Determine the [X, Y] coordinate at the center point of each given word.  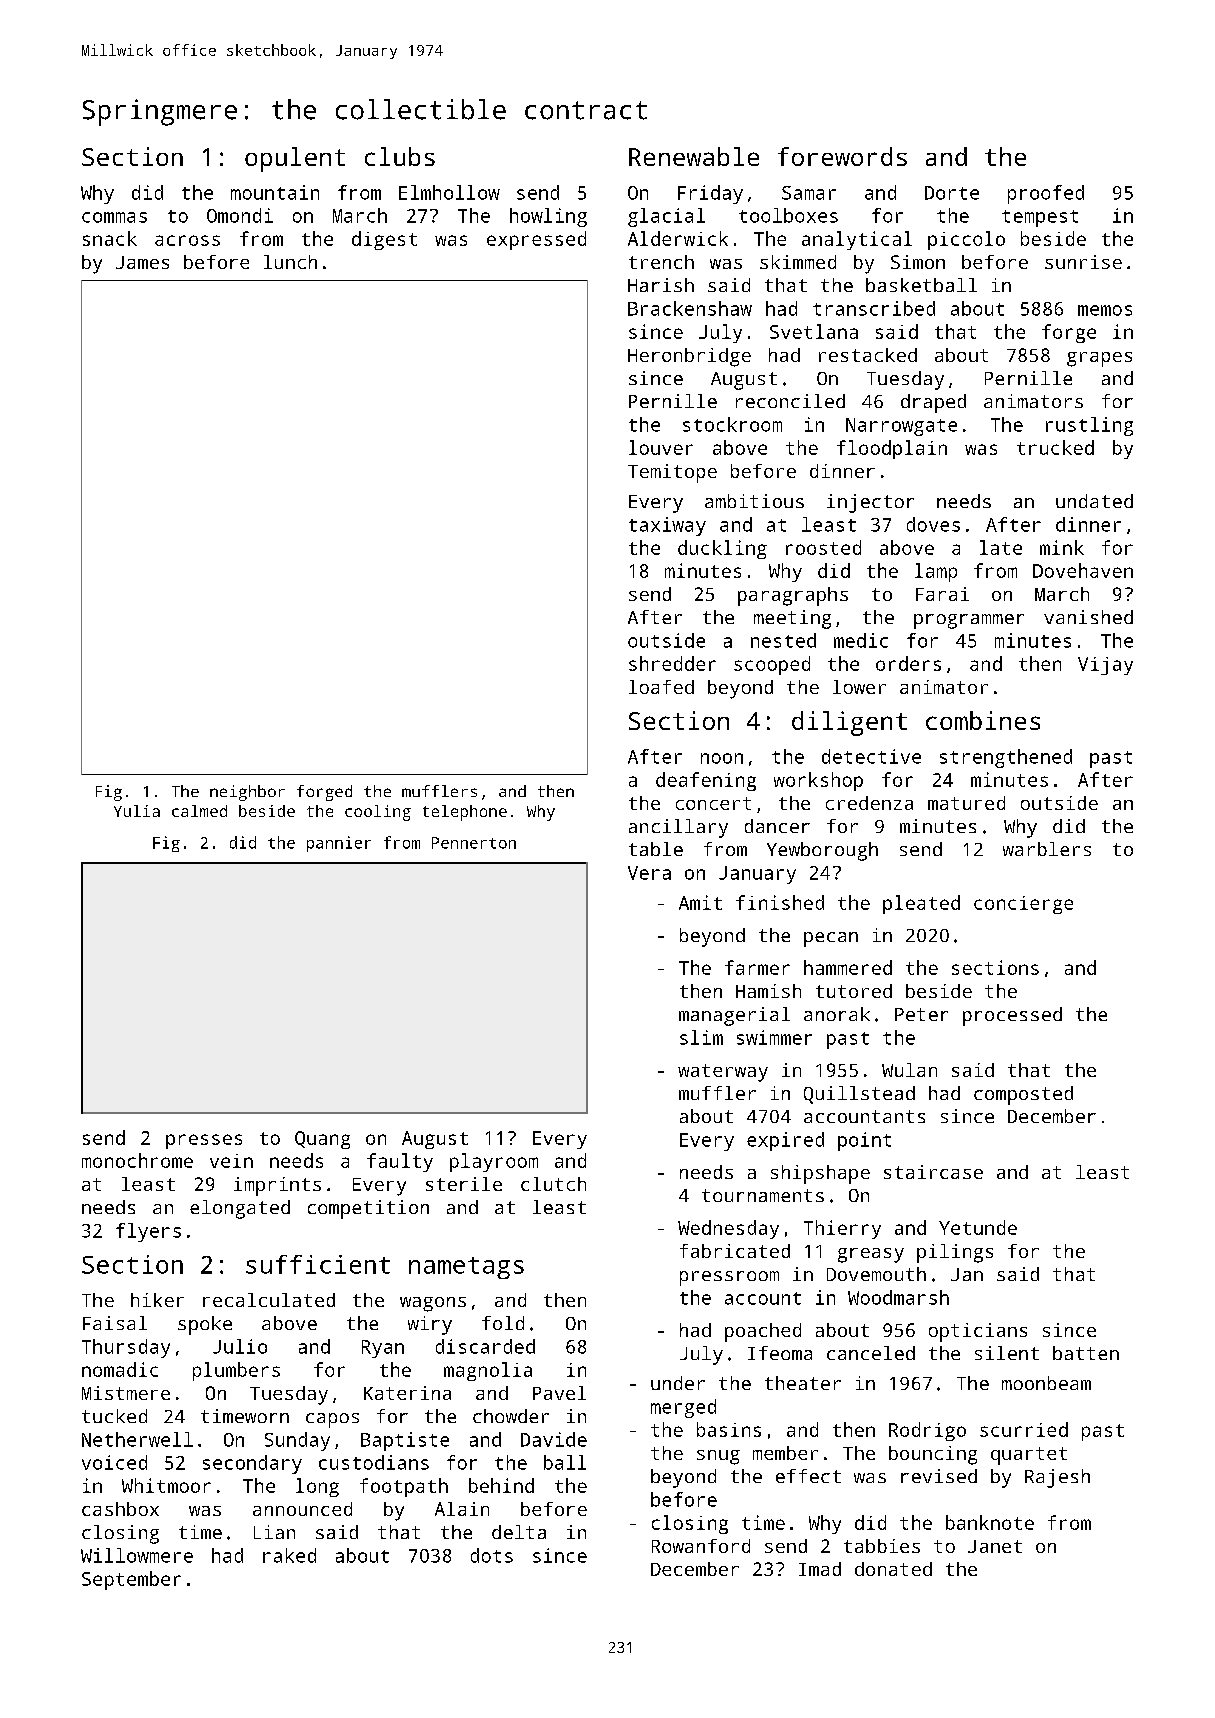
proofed [1046, 194]
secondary [252, 1464]
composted [1023, 1095]
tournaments [763, 1195]
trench [661, 262]
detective [871, 756]
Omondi [240, 215]
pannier [339, 844]
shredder [672, 663]
